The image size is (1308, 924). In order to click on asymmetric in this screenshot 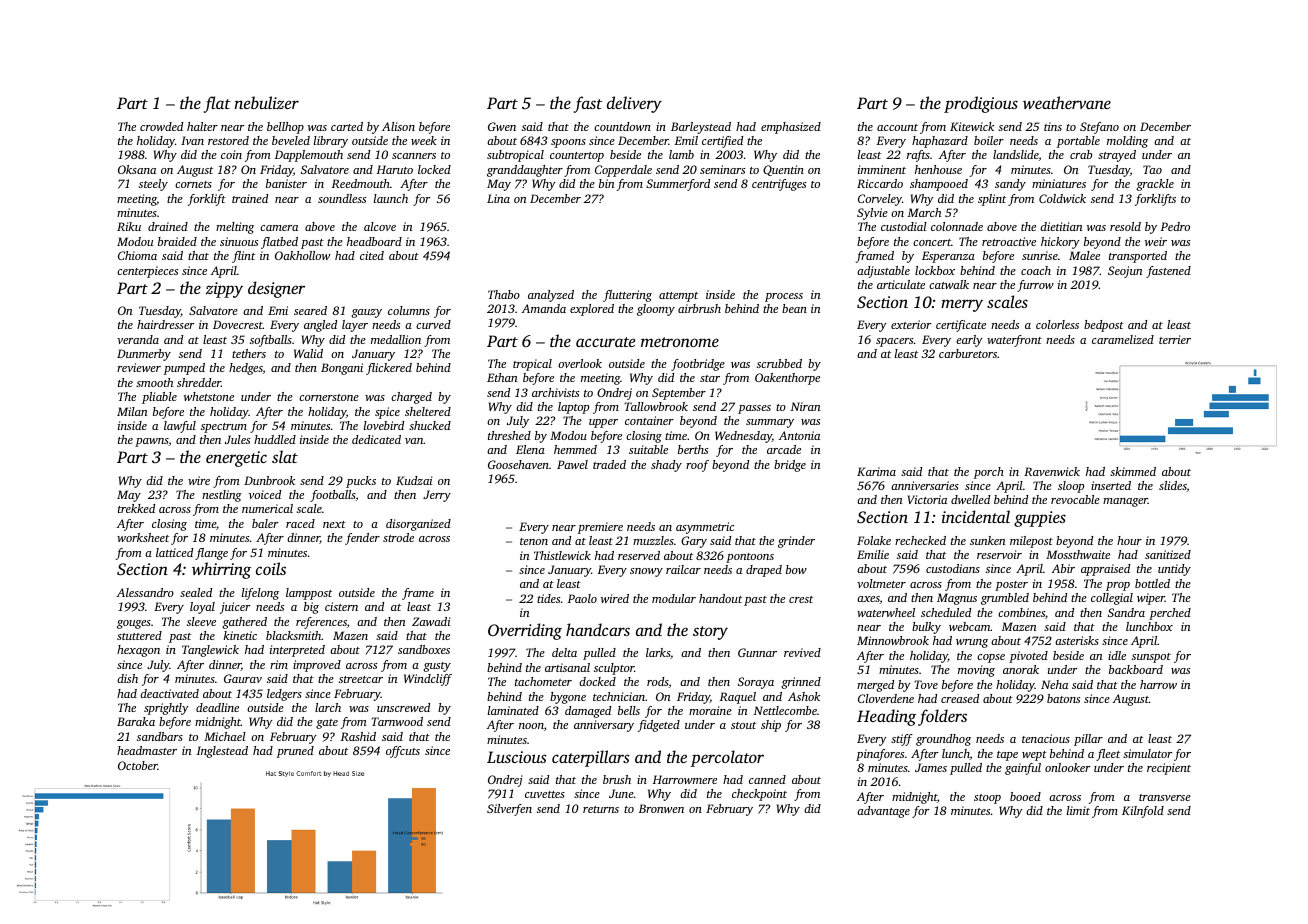, I will do `click(705, 528)`.
